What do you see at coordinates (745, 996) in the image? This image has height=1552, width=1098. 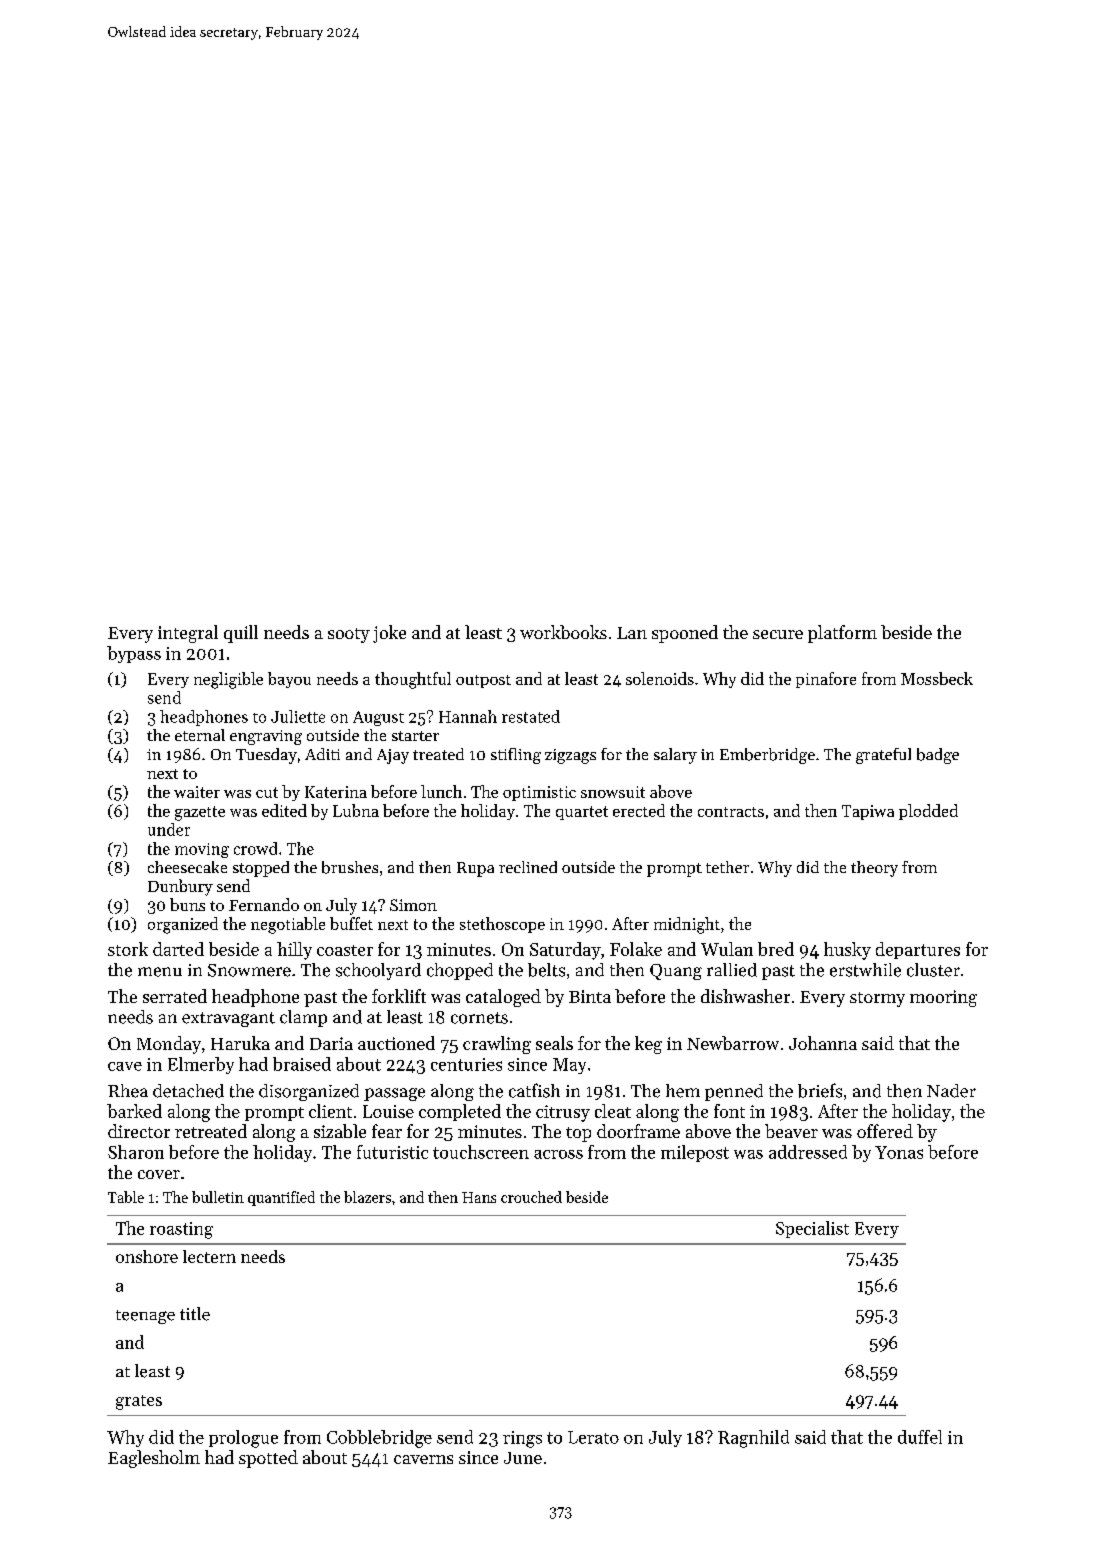 I see `dishwasher` at bounding box center [745, 996].
